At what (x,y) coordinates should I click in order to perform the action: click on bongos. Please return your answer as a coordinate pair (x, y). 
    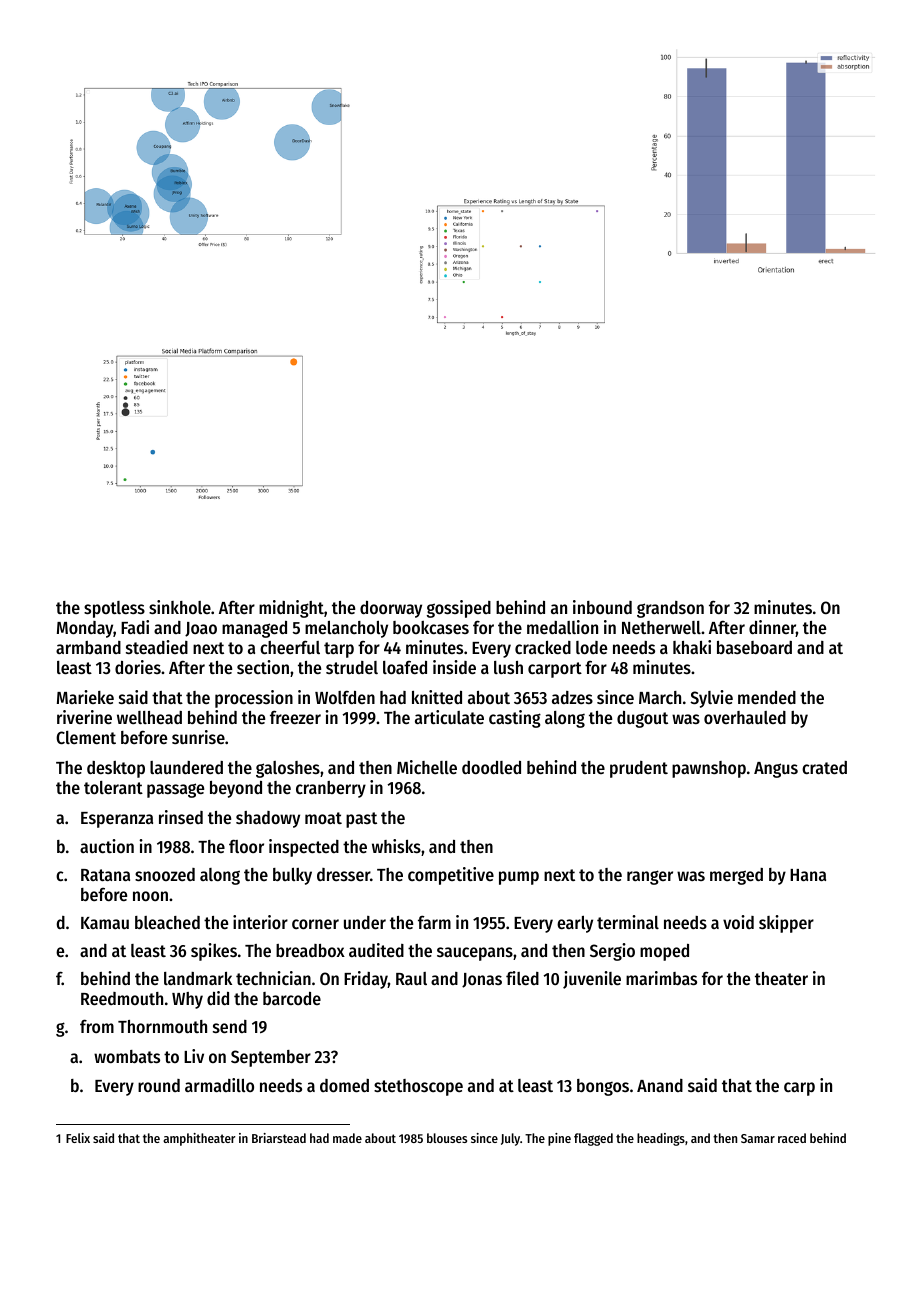
    Looking at the image, I should click on (603, 1087).
